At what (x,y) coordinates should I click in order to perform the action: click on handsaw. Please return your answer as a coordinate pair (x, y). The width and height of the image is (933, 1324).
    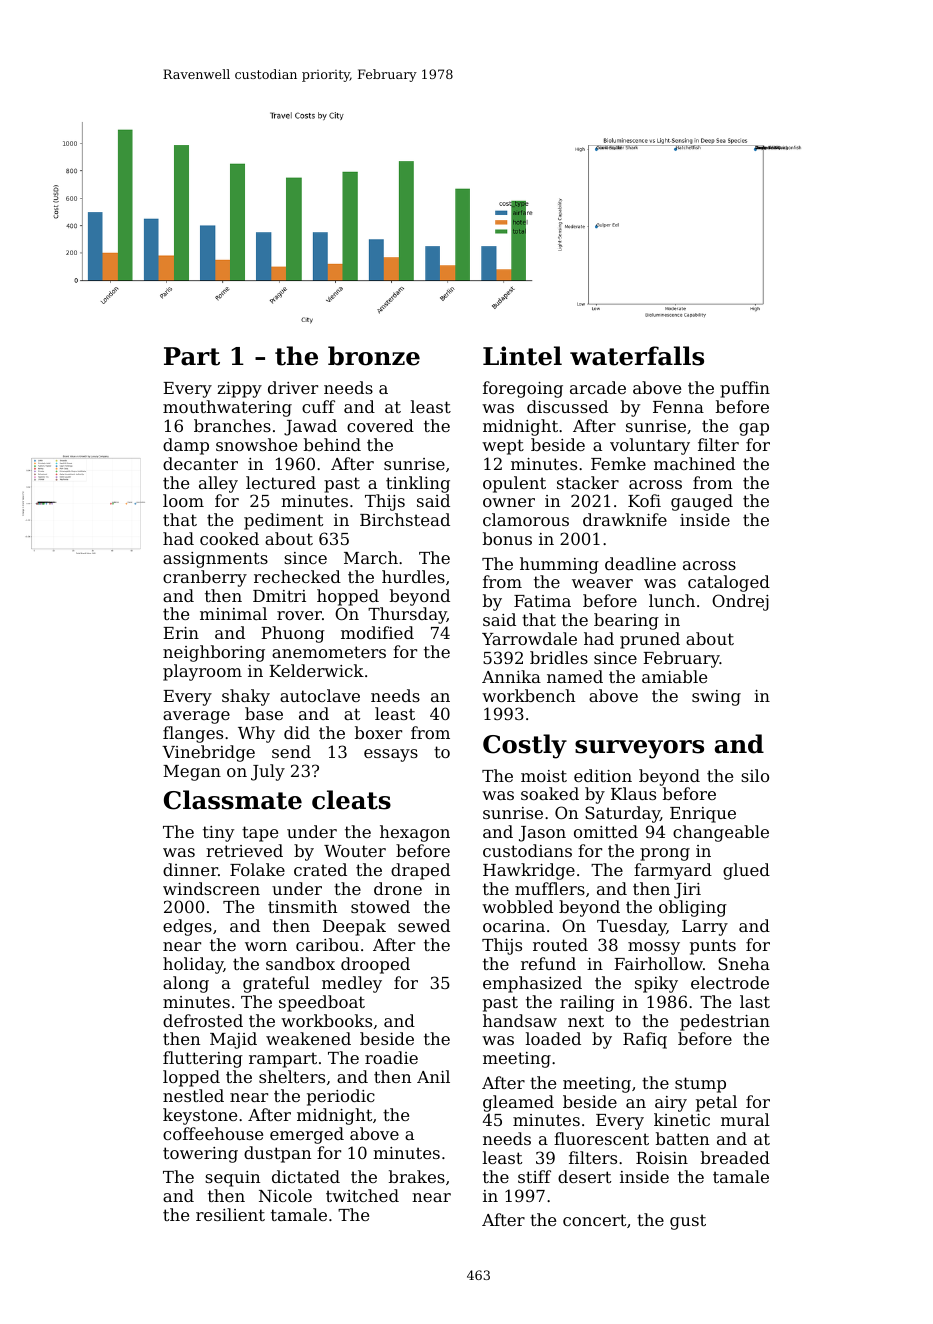
    Looking at the image, I should click on (520, 1020).
